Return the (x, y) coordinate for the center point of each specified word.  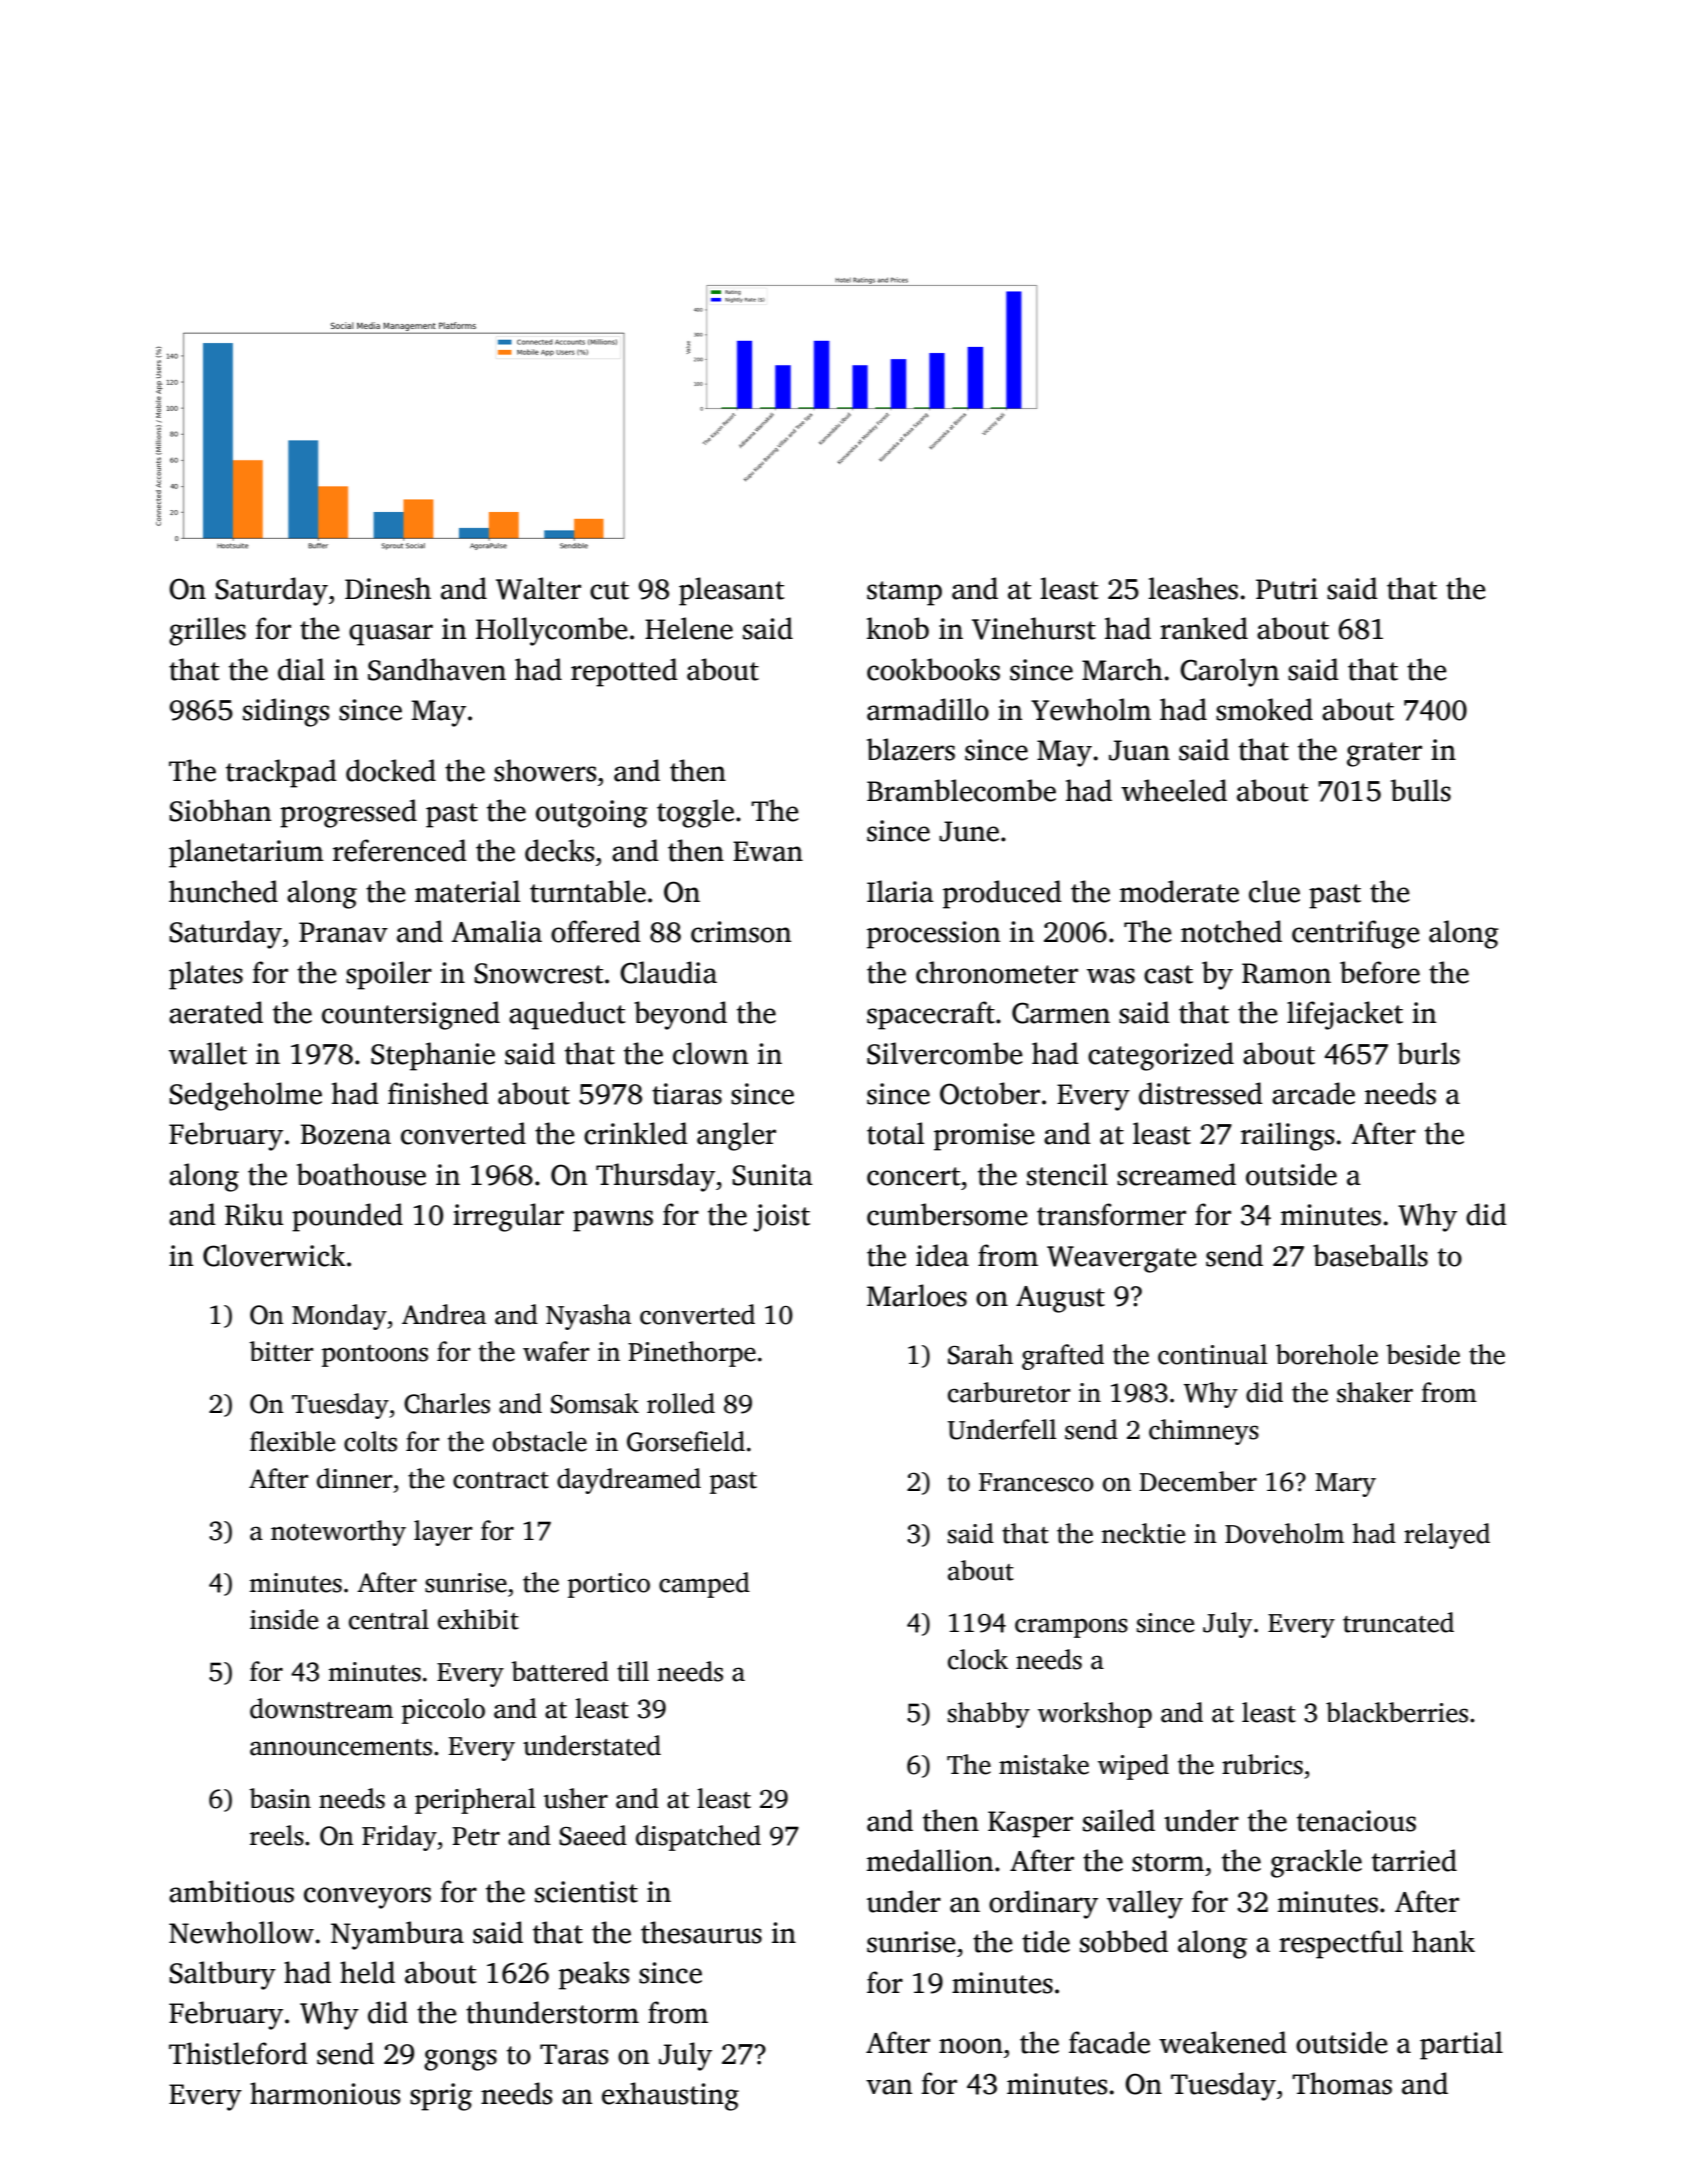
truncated (1398, 1622)
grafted (1063, 1357)
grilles (207, 631)
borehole (1327, 1354)
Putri (1287, 589)
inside (284, 1619)
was (1111, 976)
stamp (904, 593)
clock (978, 1659)
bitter (281, 1351)
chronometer (997, 972)
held (367, 1972)
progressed (348, 813)
